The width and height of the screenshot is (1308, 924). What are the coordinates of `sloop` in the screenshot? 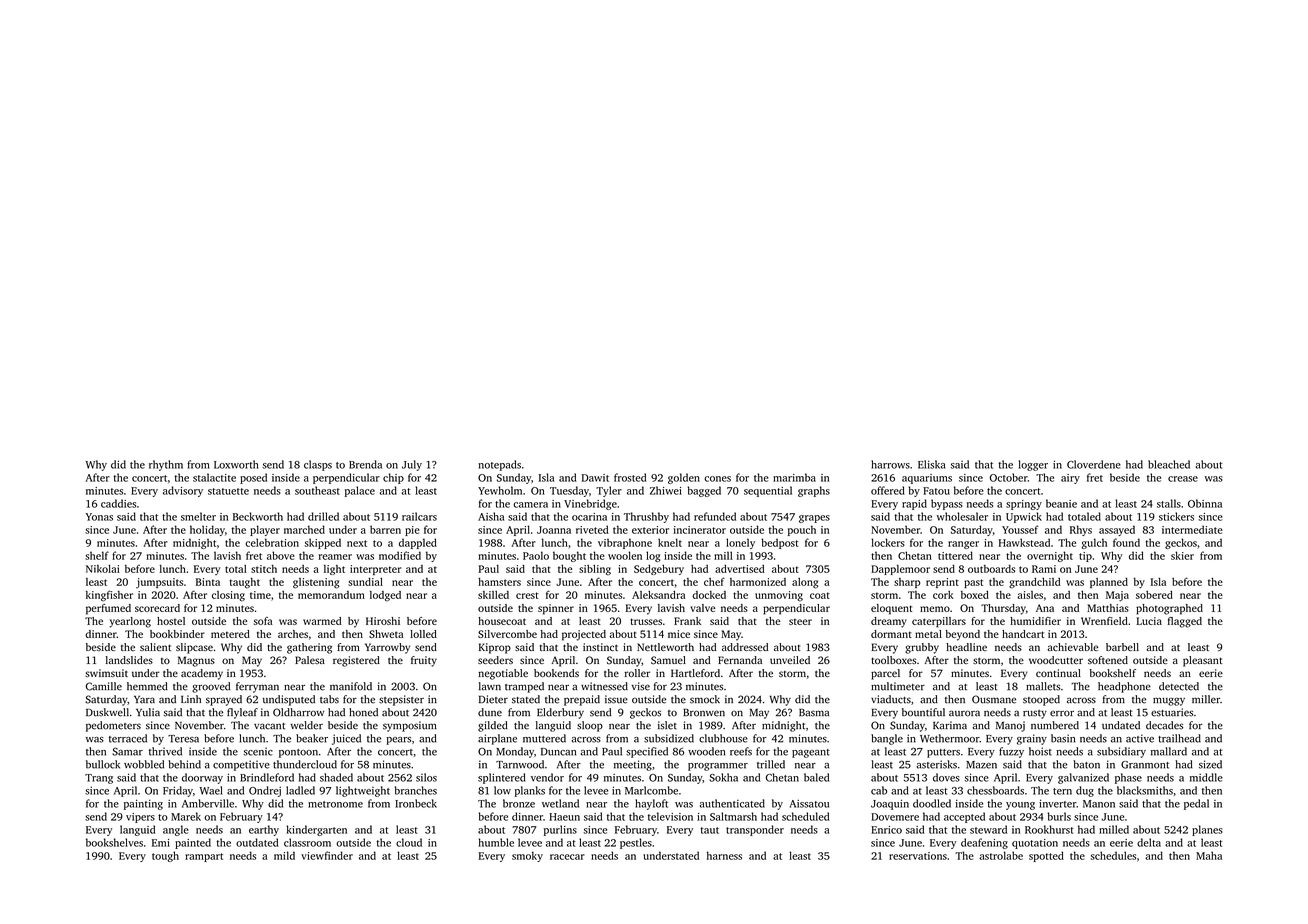 It's located at (590, 726).
